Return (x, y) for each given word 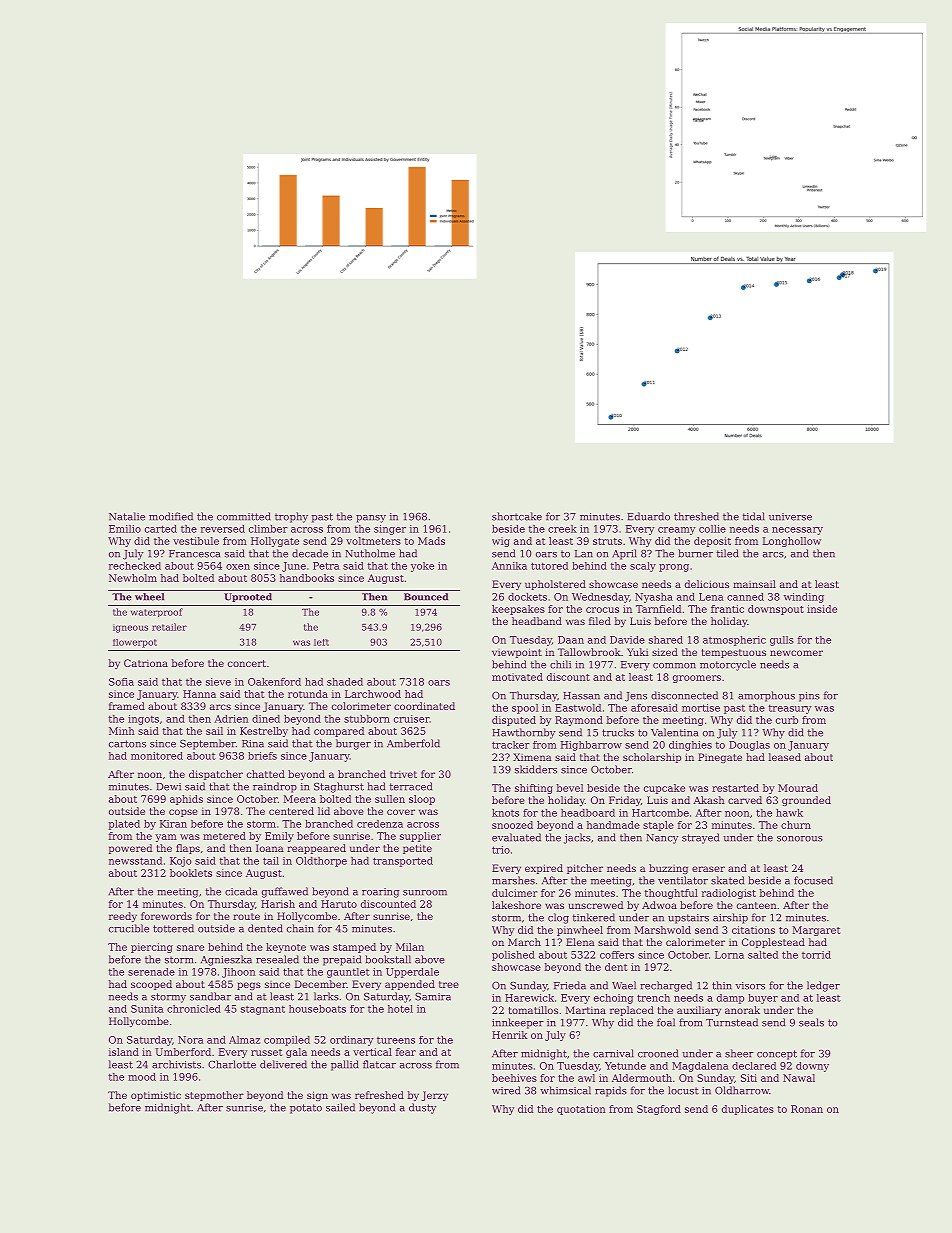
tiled (728, 553)
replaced (632, 1011)
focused (813, 880)
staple (658, 826)
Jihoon (238, 973)
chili (560, 664)
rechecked (135, 566)
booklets (191, 873)
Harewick (529, 998)
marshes (513, 880)
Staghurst (339, 787)
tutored (549, 566)
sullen (390, 799)
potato (306, 1109)
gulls (782, 641)
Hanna (199, 694)
